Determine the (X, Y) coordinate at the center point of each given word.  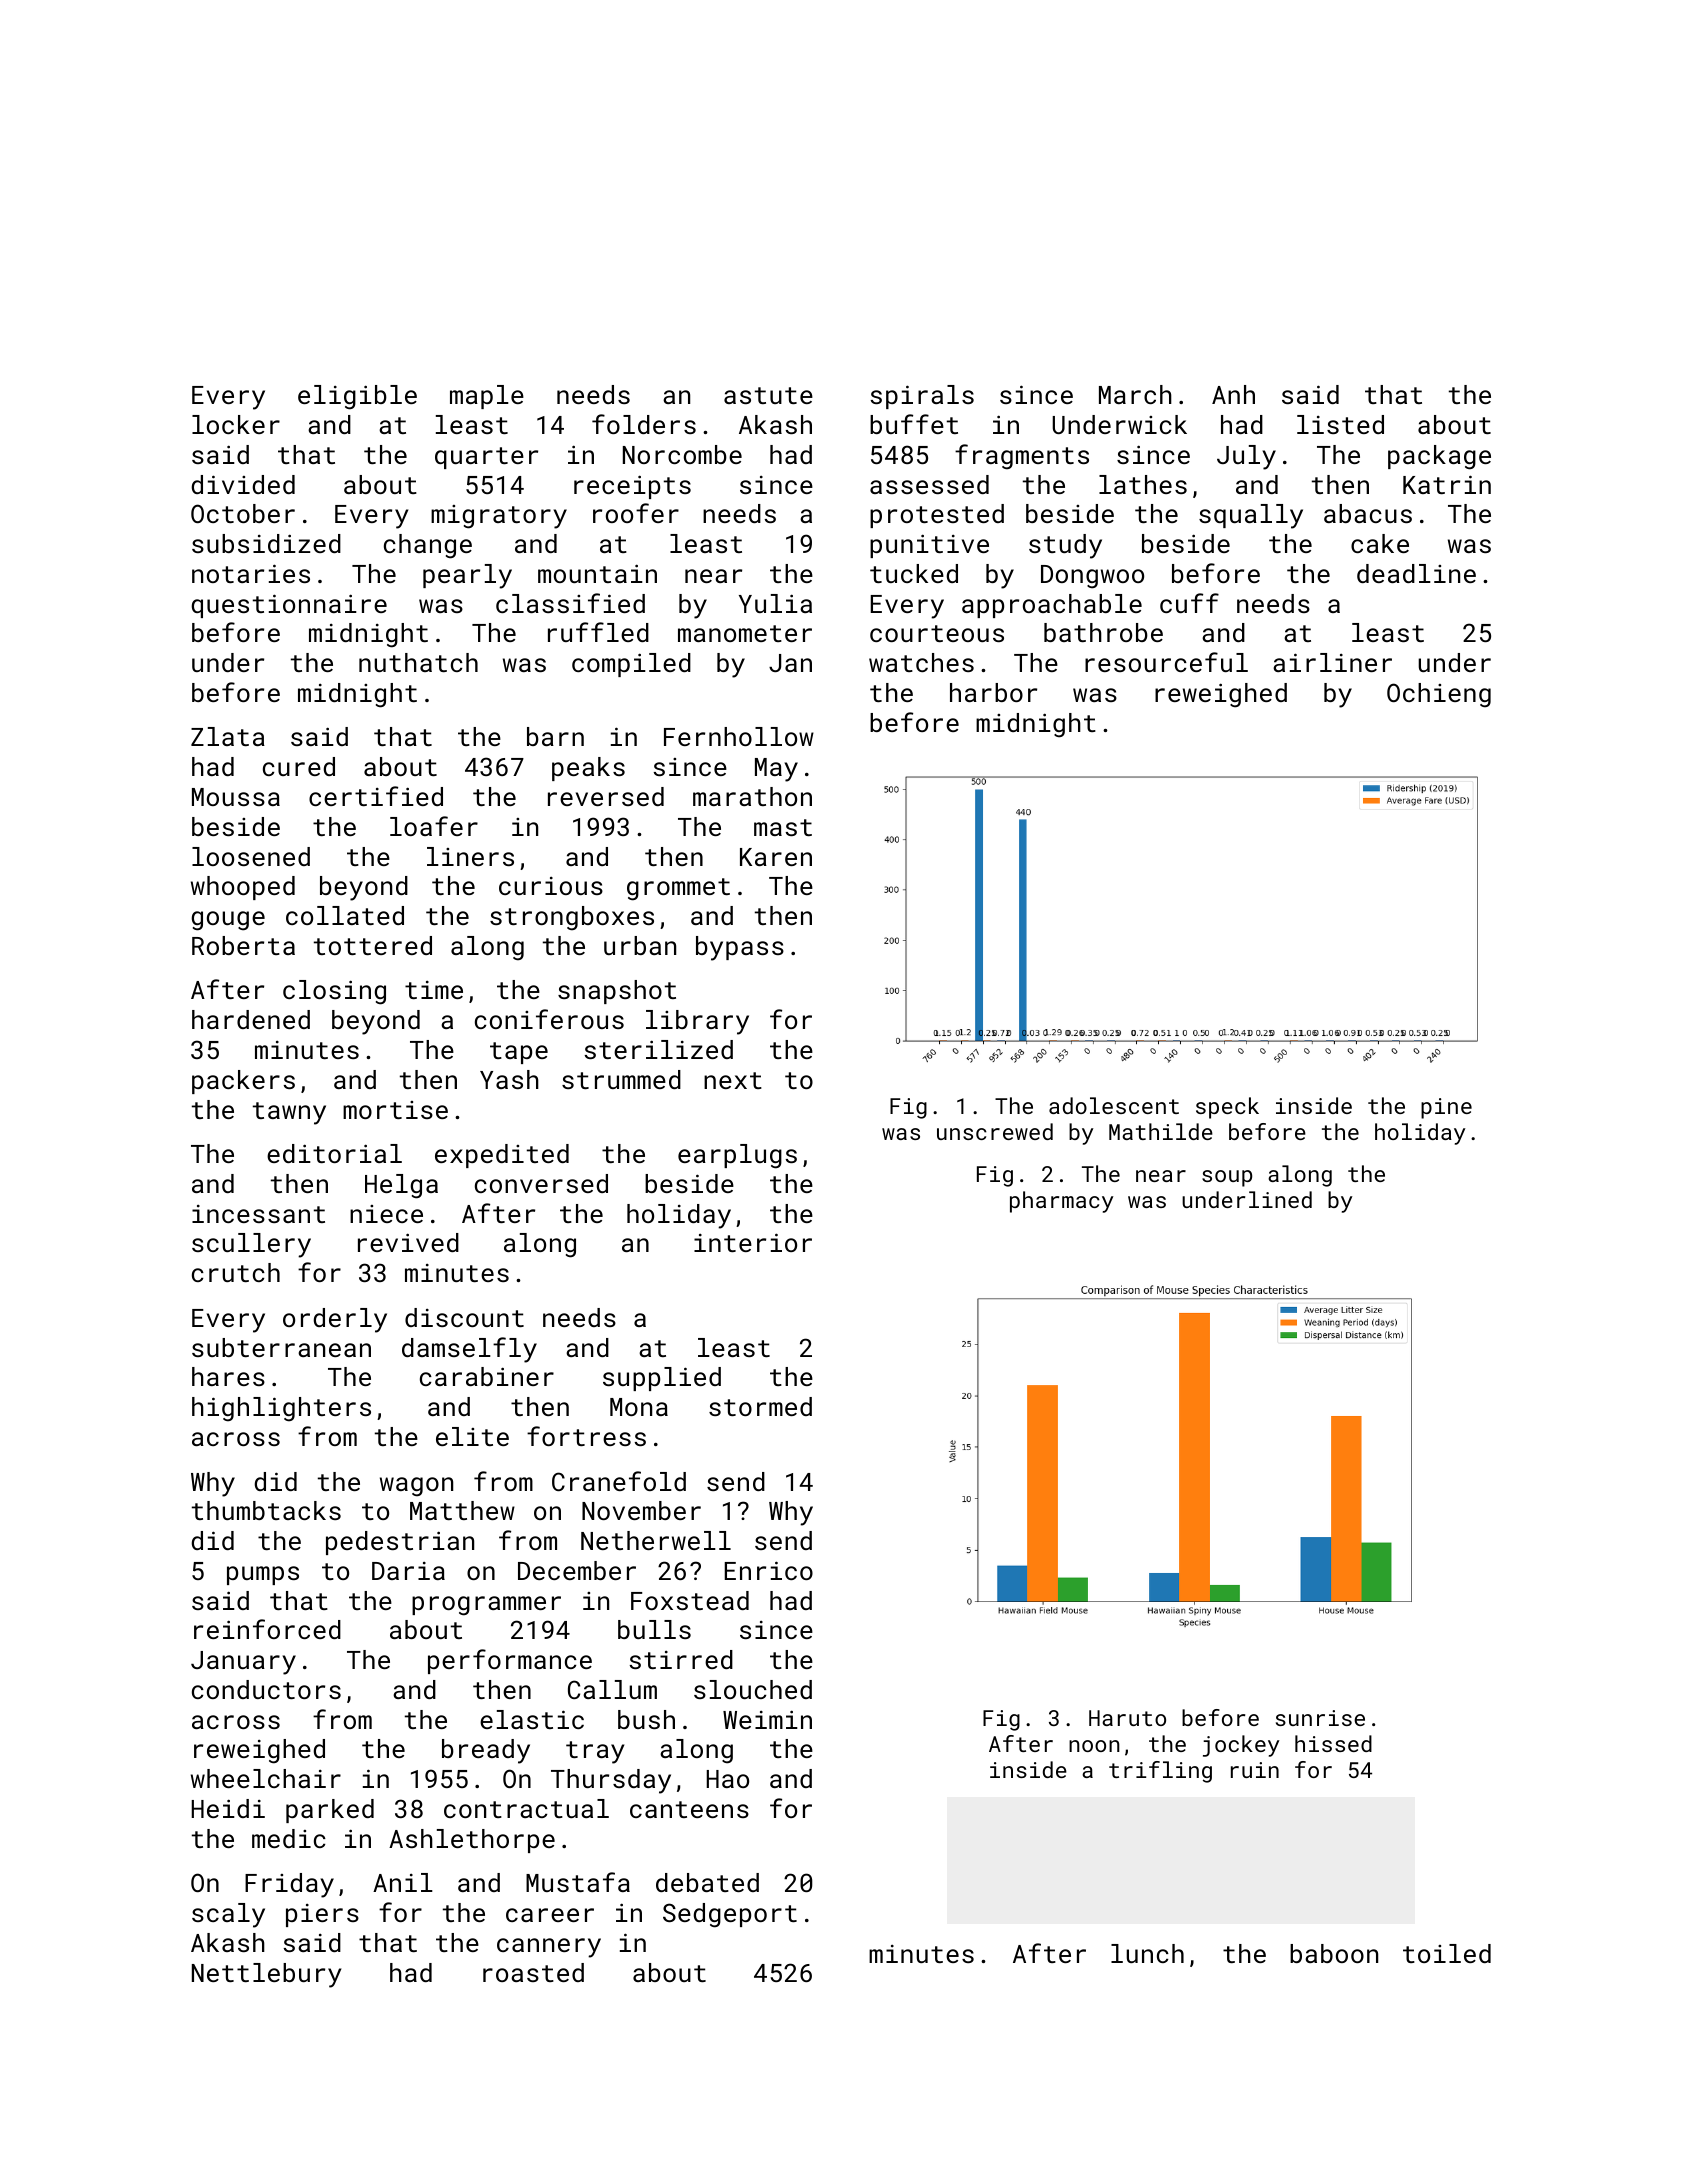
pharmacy (1061, 1202)
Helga (401, 1186)
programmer (486, 1606)
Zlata (228, 736)
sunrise (1320, 1718)
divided (243, 484)
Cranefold (619, 1481)
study (1065, 546)
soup (1227, 1178)
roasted (533, 1972)
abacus (1368, 513)
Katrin (1447, 484)
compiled (631, 665)
